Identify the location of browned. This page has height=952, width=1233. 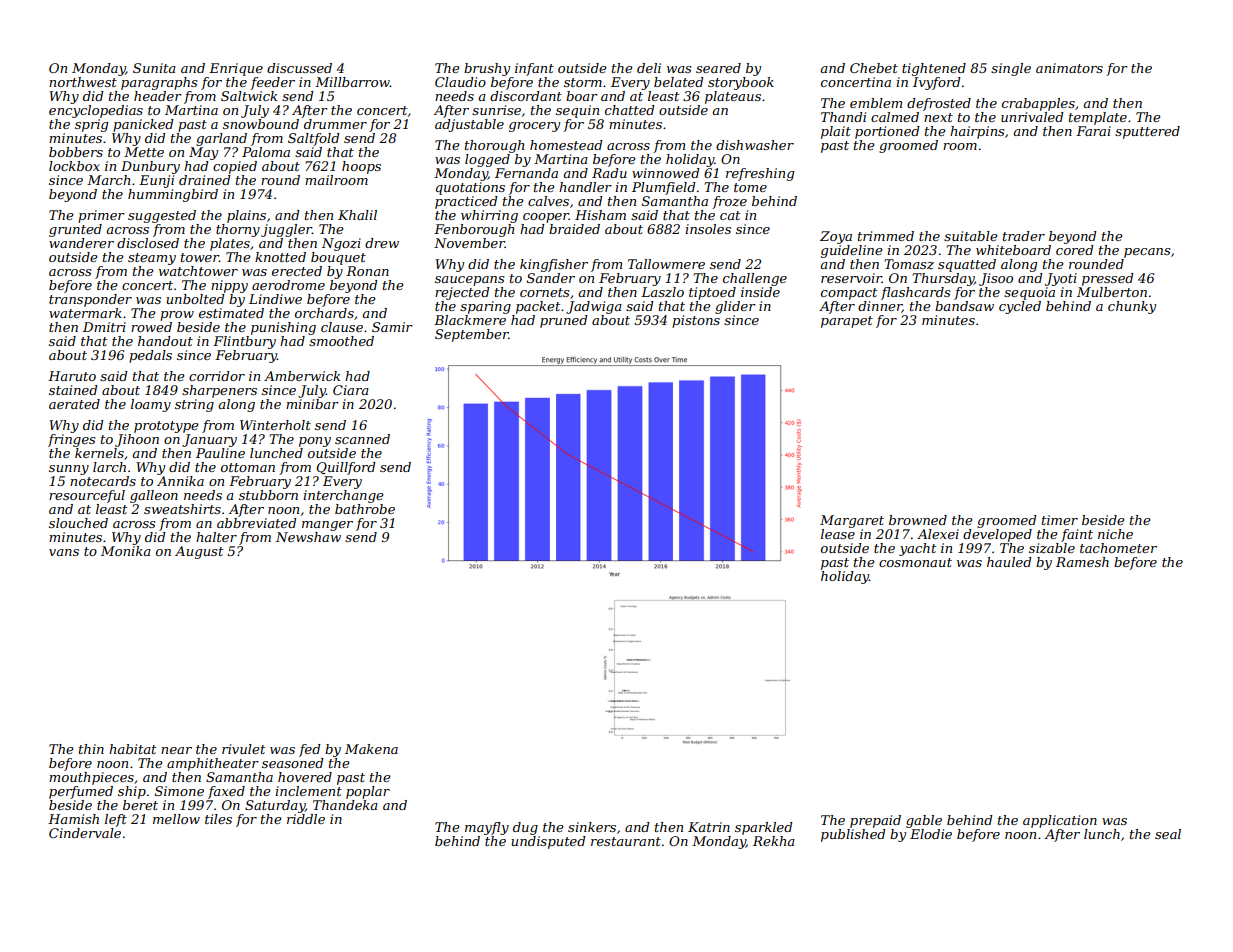
(918, 520).
